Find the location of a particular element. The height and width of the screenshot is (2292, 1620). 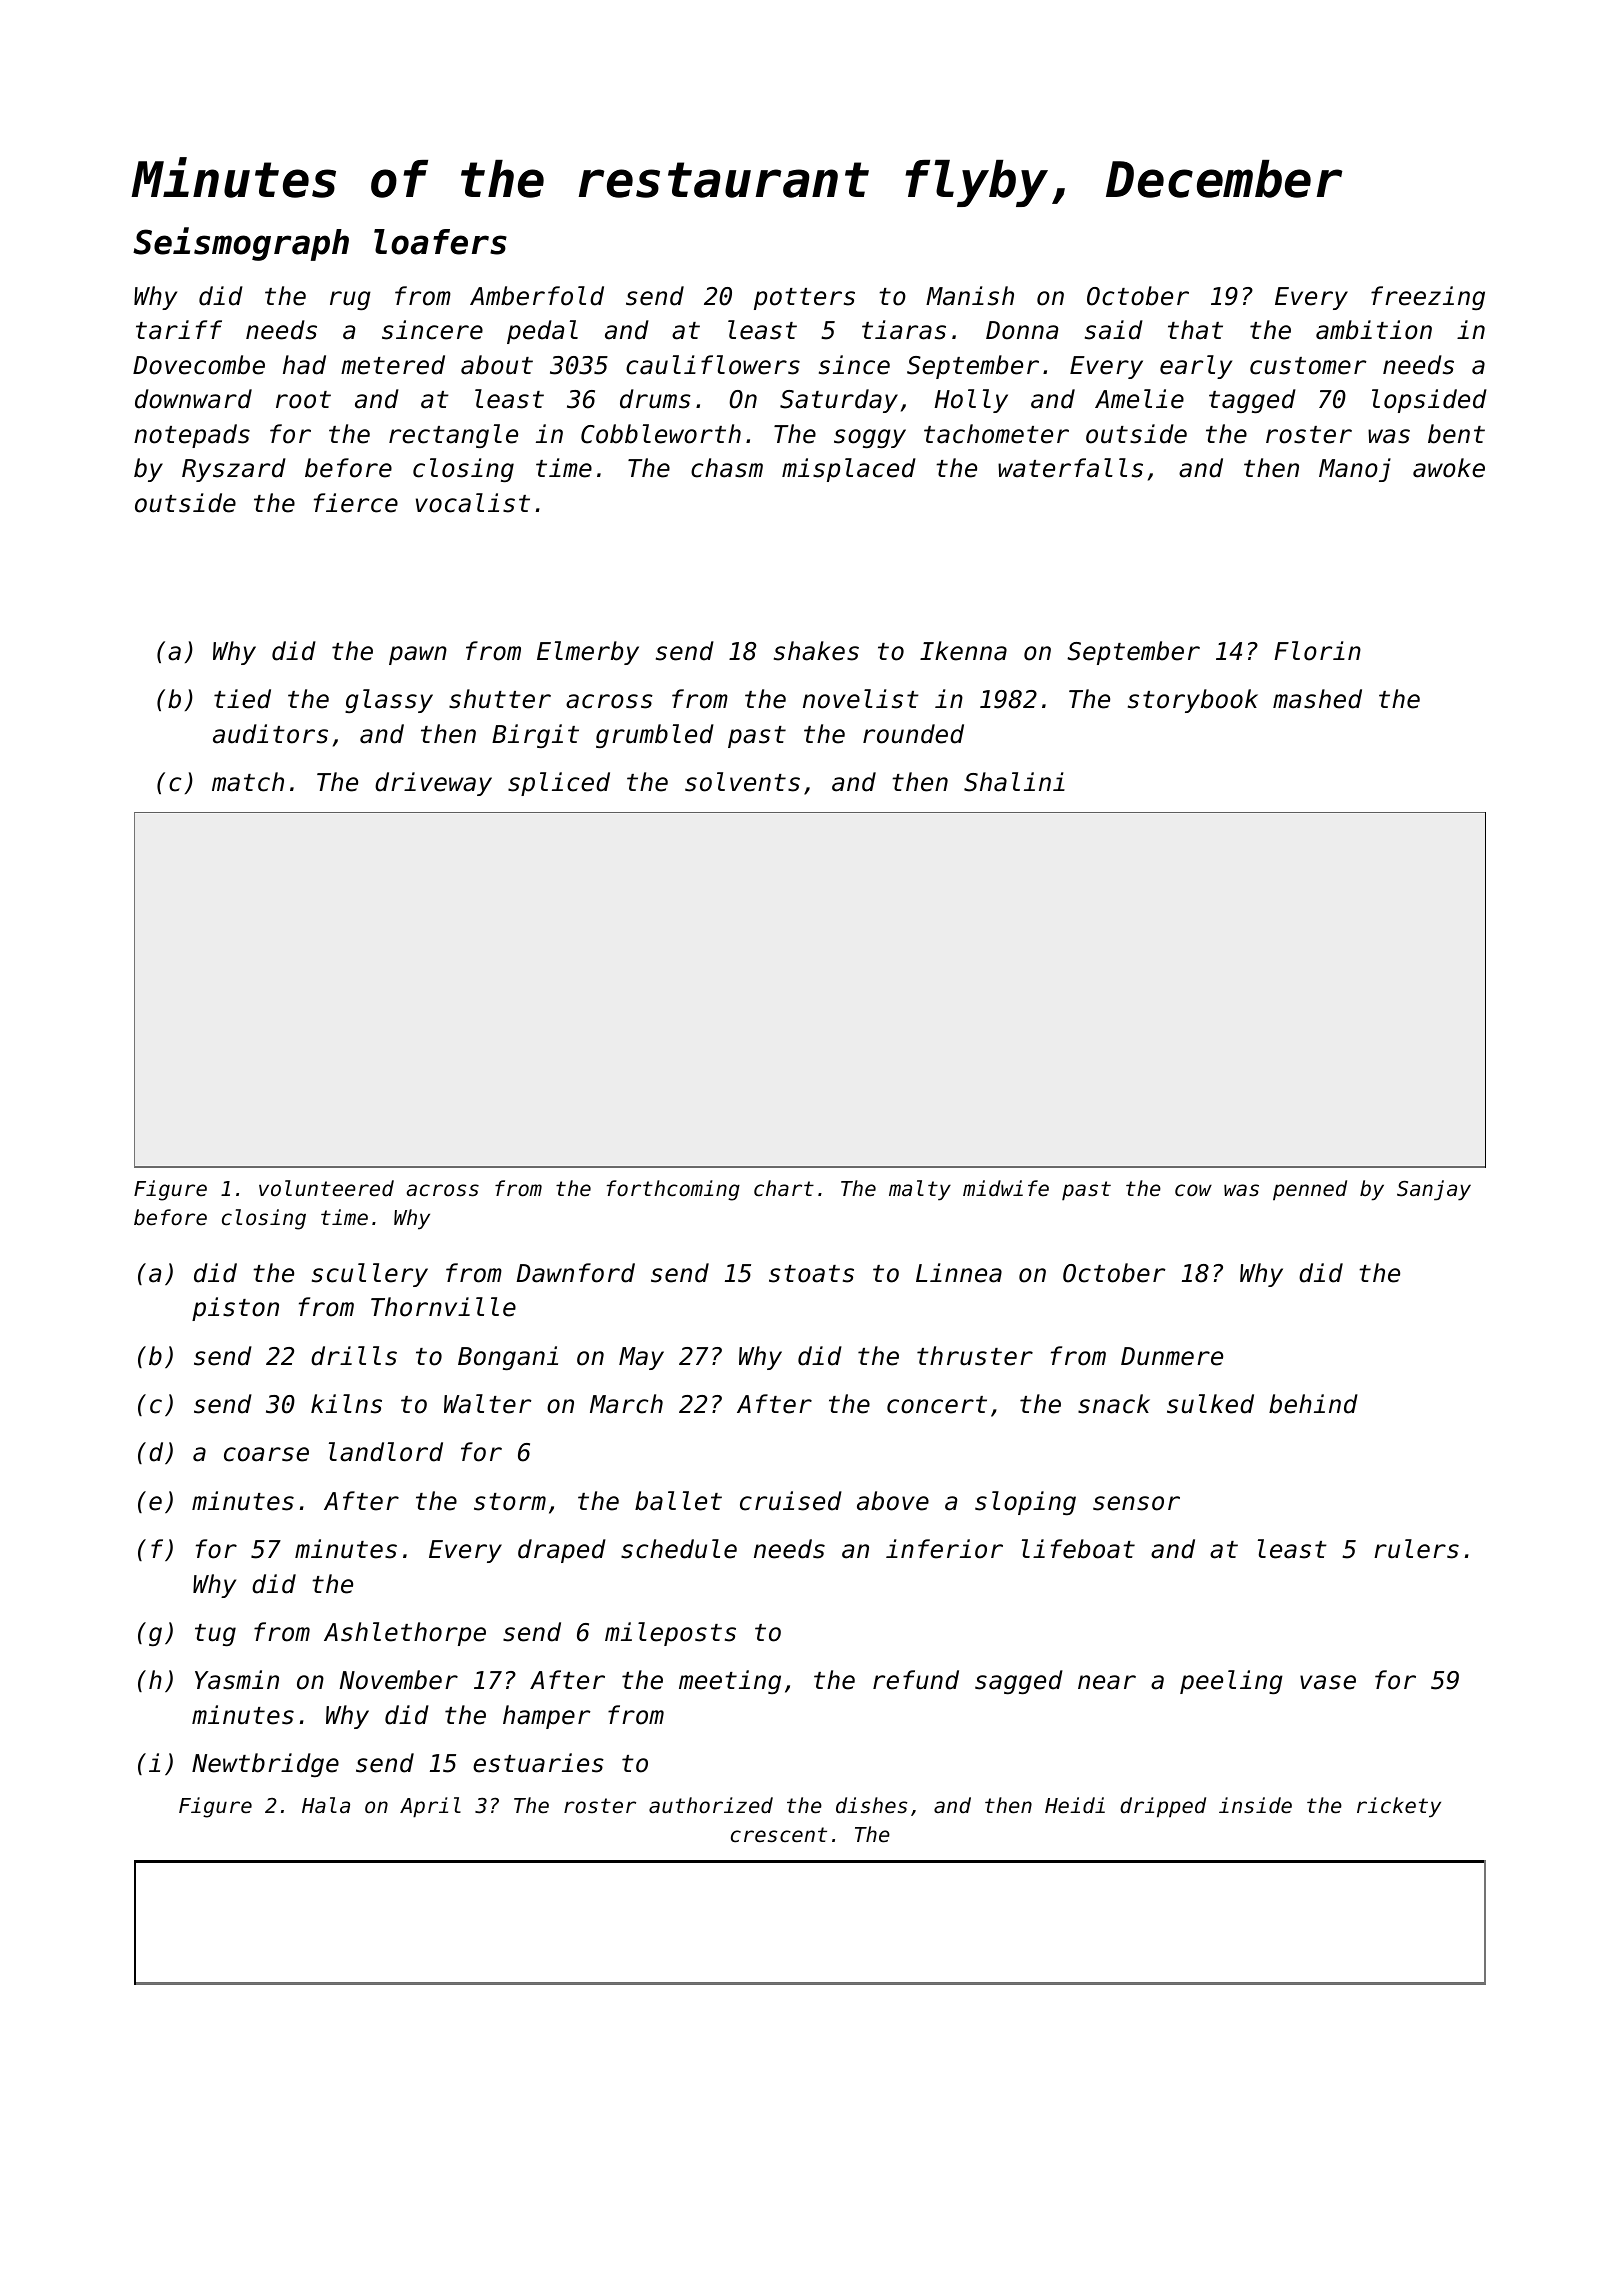

potters is located at coordinates (804, 299).
